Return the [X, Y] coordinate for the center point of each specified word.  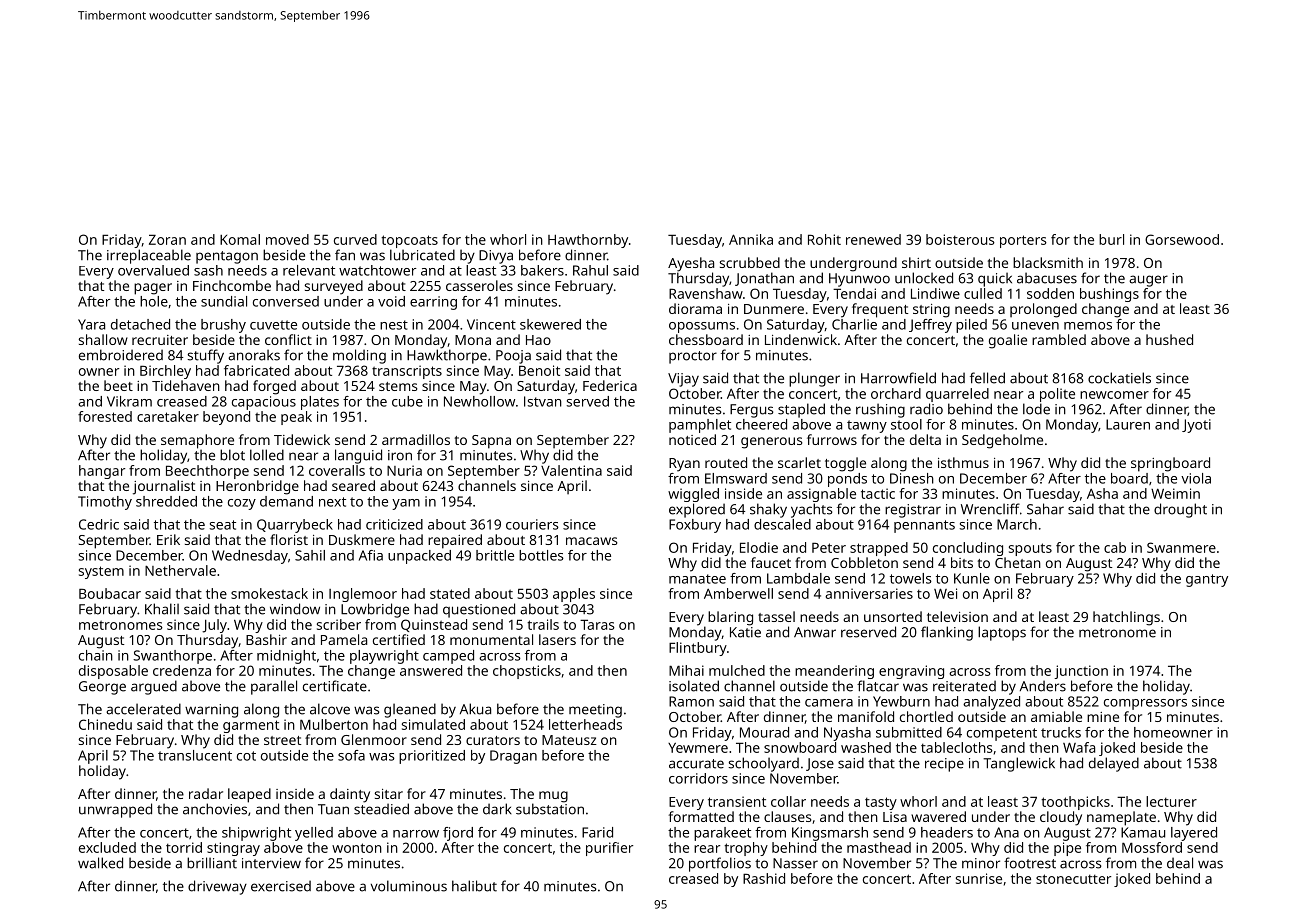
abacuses [1047, 278]
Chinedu [105, 724]
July [214, 626]
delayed [1114, 764]
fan [345, 255]
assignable [821, 495]
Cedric [99, 524]
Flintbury [698, 649]
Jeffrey [930, 326]
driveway [217, 887]
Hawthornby [588, 241]
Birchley [165, 372]
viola [1196, 478]
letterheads [585, 724]
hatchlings [1126, 618]
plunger [814, 379]
